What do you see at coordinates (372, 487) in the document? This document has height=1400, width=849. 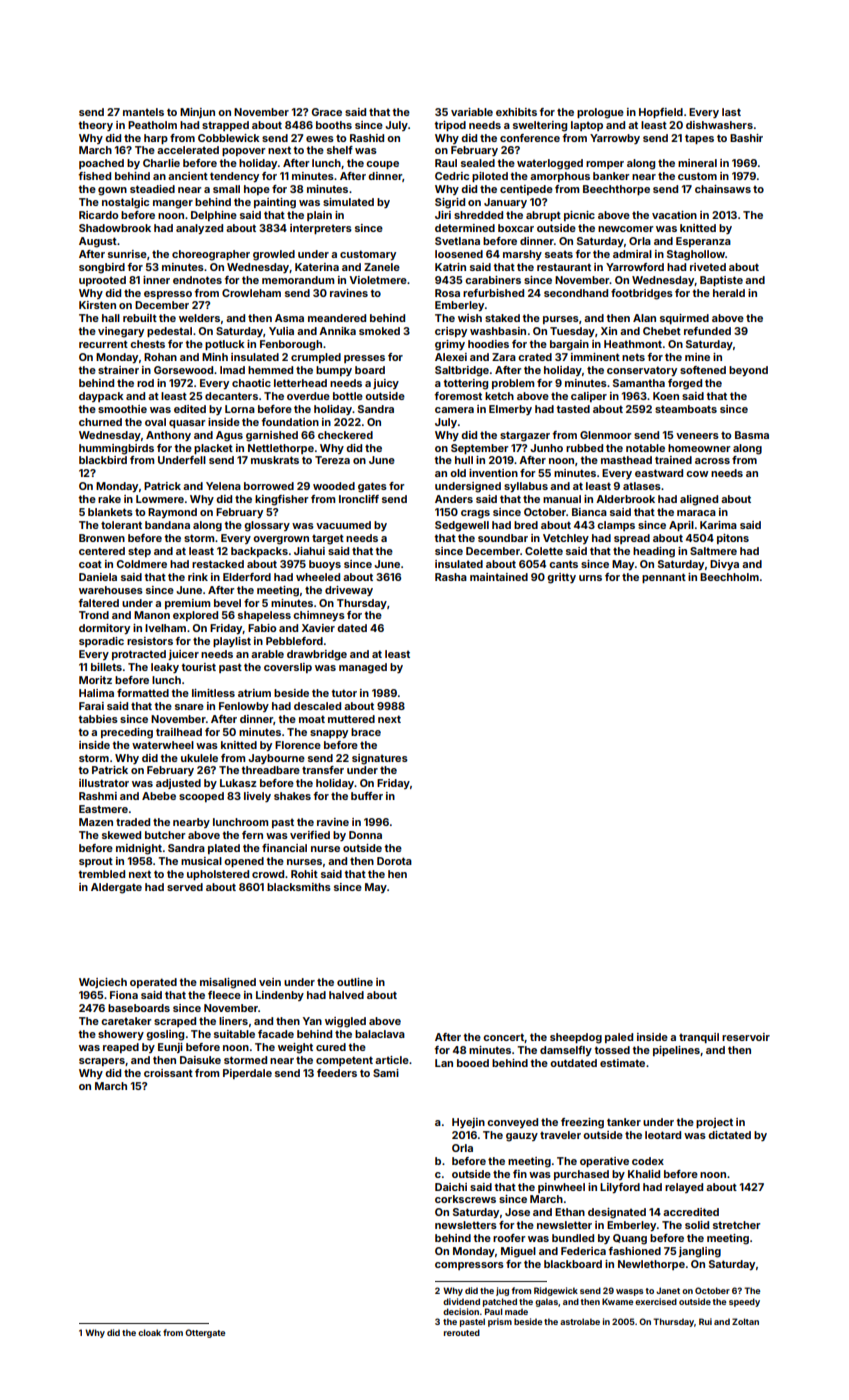 I see `gates` at bounding box center [372, 487].
